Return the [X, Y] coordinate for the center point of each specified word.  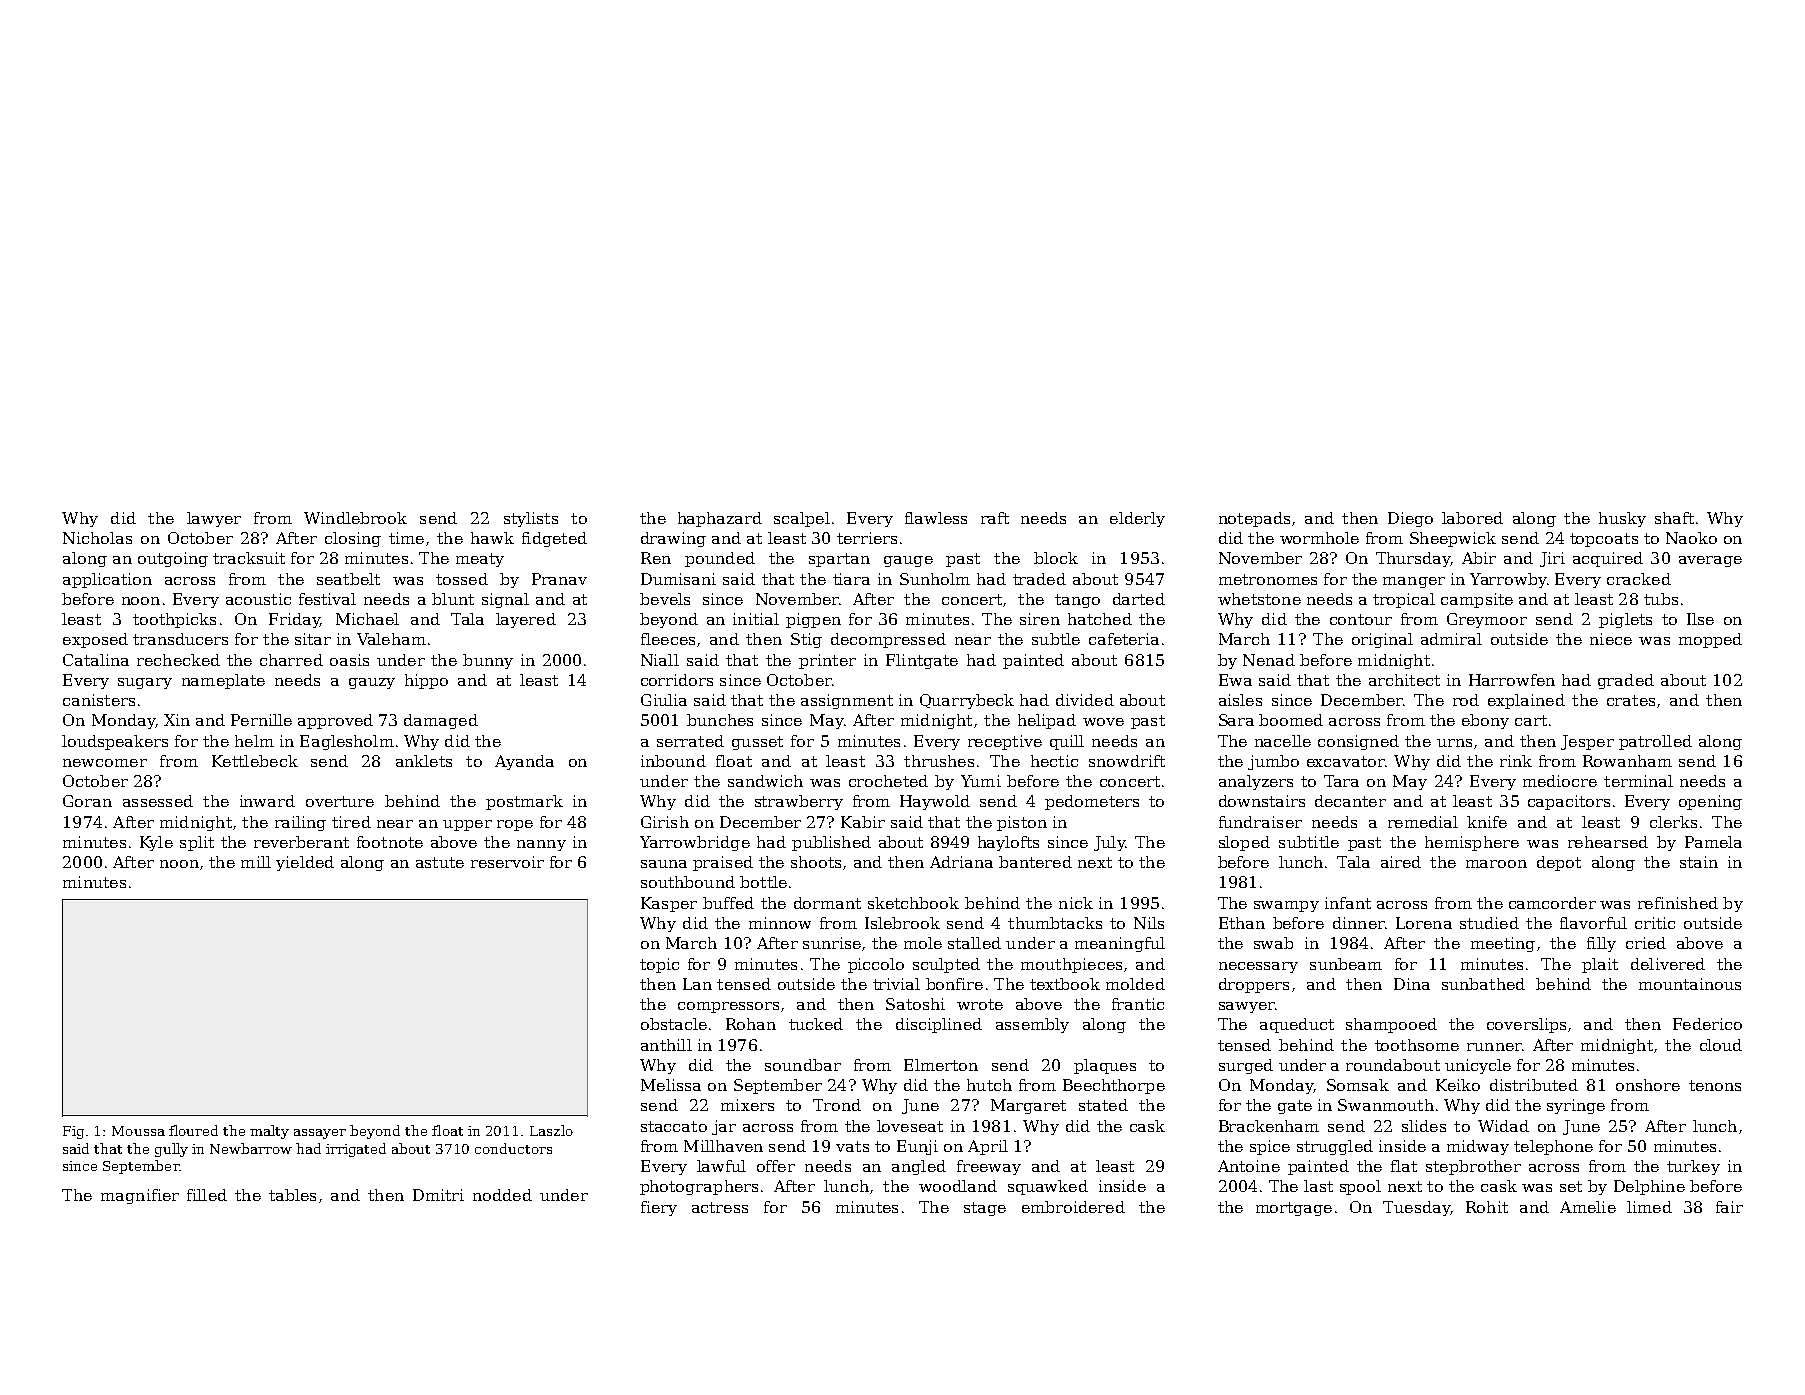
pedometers [1092, 802]
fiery [659, 1208]
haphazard [720, 519]
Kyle [156, 843]
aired [1401, 862]
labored [1472, 518]
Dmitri [438, 1195]
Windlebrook [355, 518]
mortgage [1294, 1209]
